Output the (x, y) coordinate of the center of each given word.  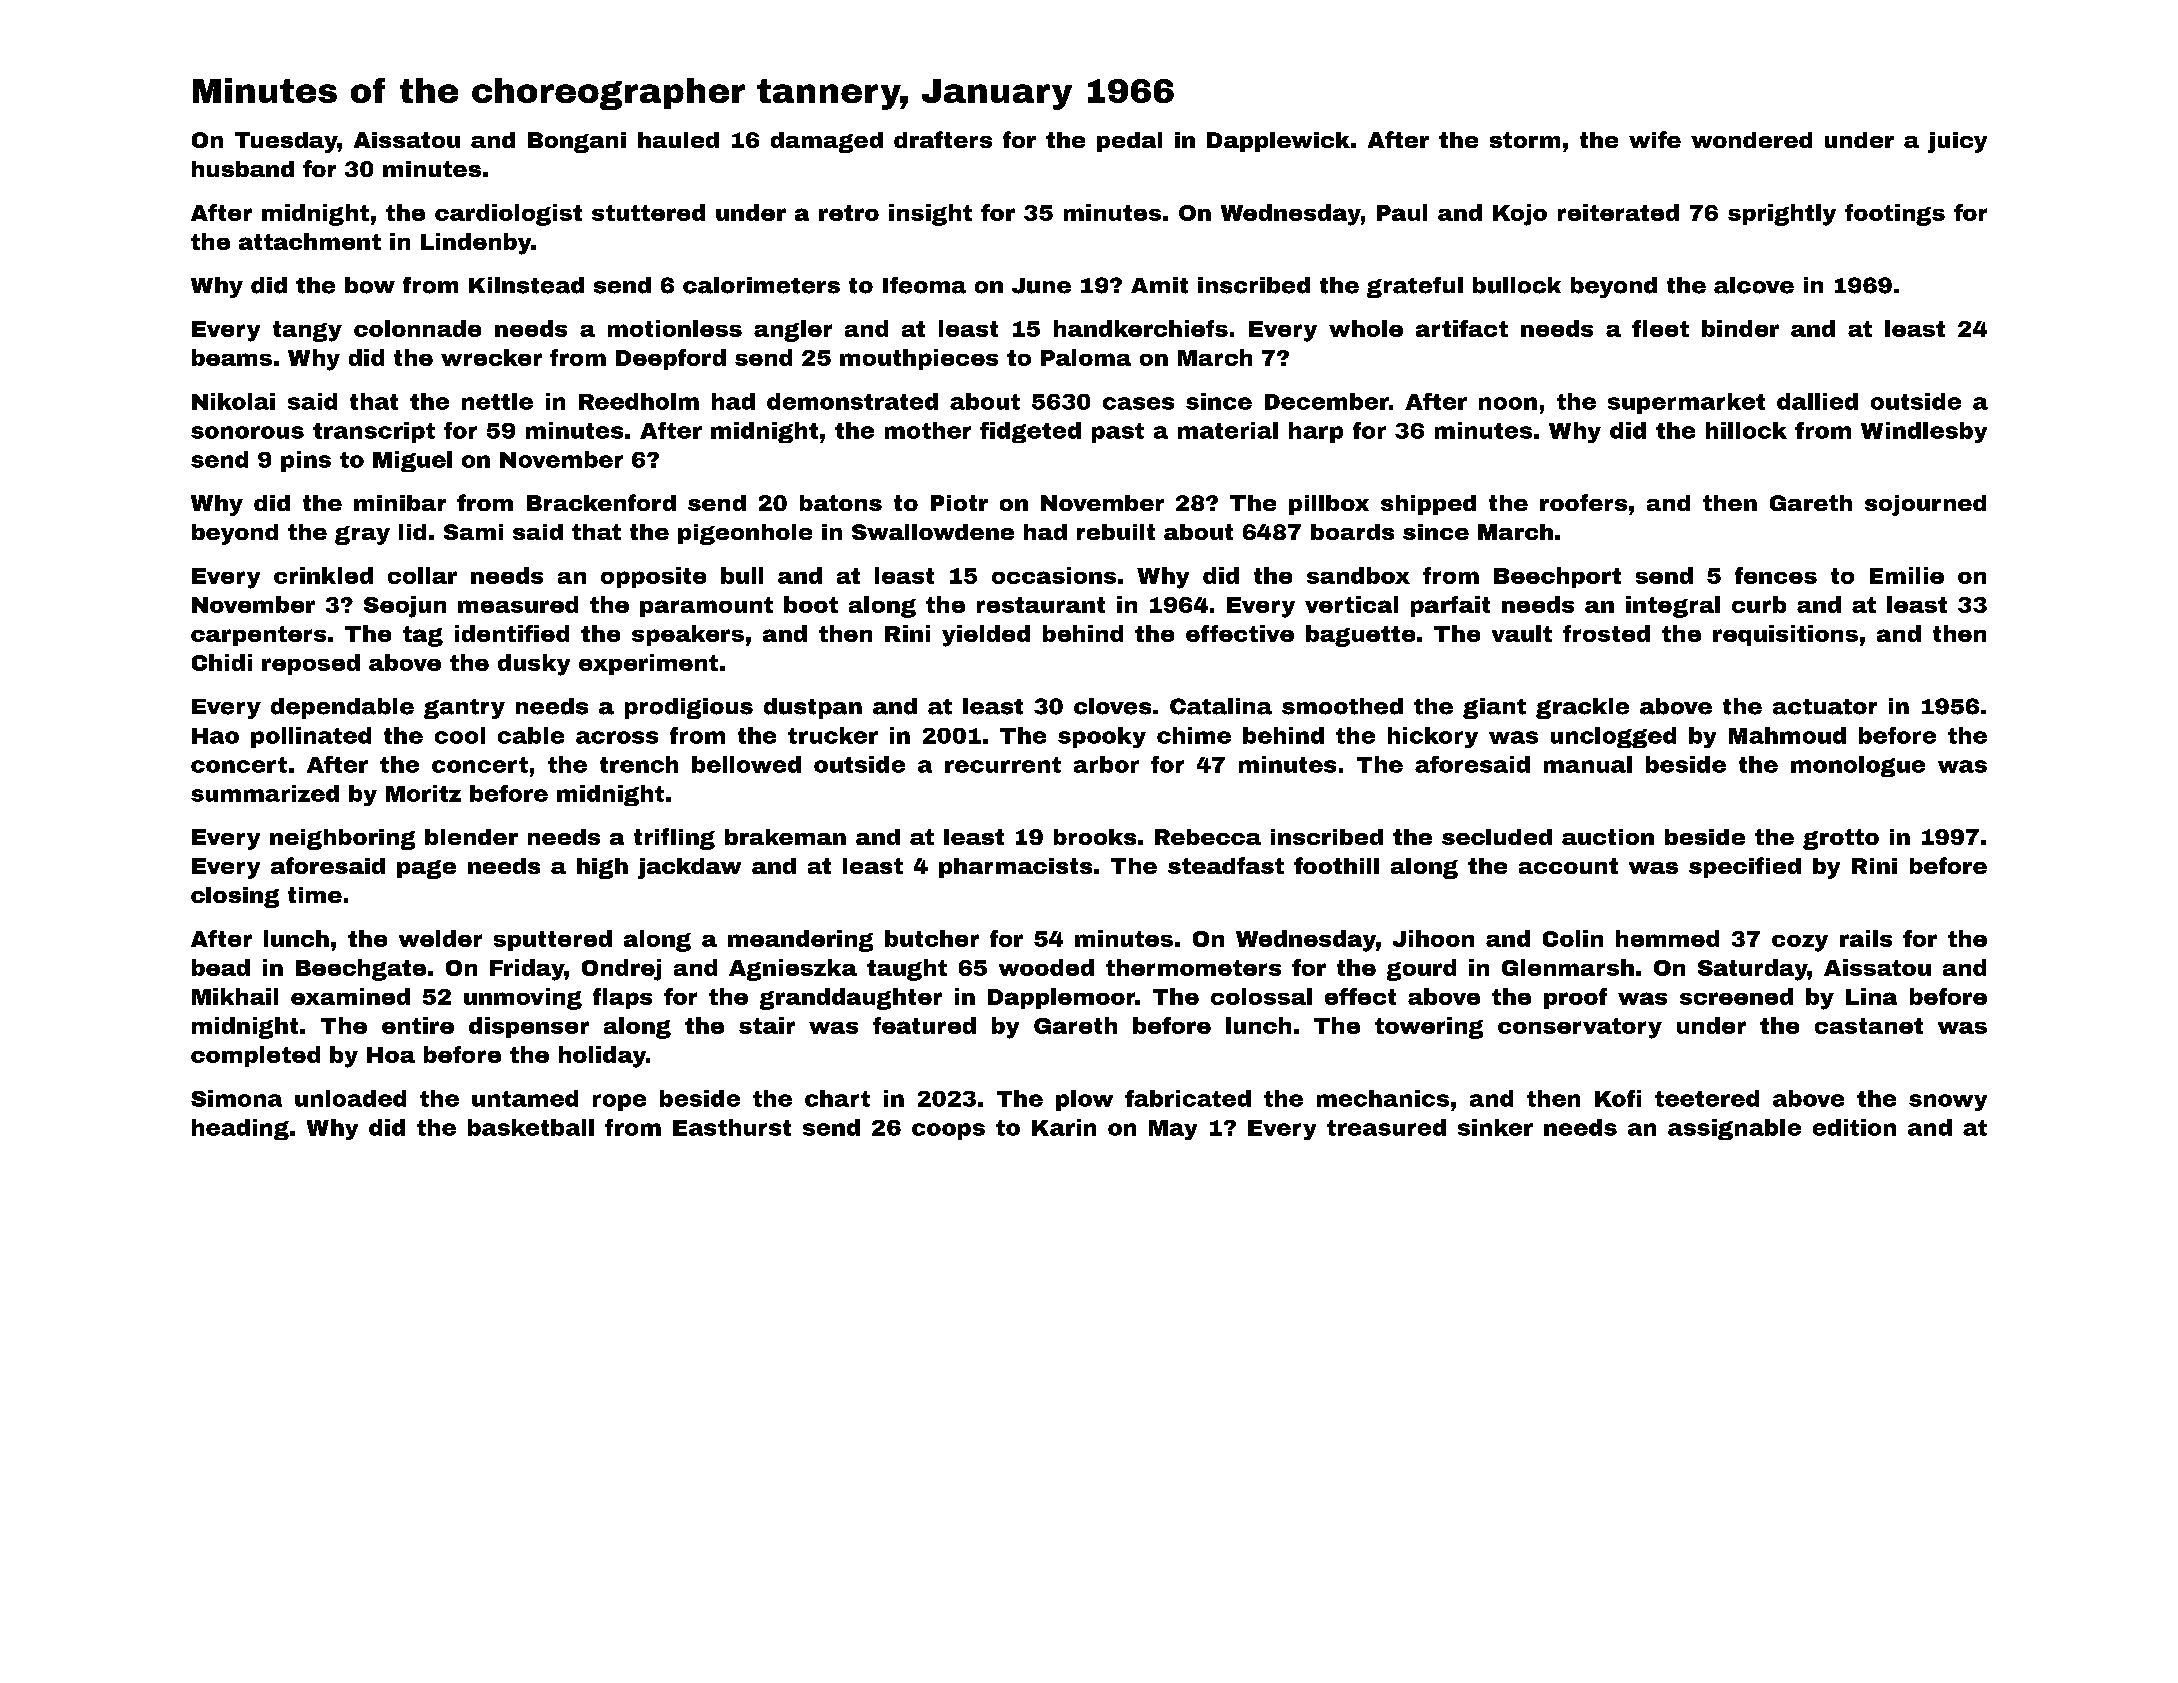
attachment (310, 241)
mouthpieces (919, 359)
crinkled (323, 575)
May (1173, 1130)
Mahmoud (1787, 735)
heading (240, 1129)
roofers (1583, 502)
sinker (1495, 1127)
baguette (1360, 636)
